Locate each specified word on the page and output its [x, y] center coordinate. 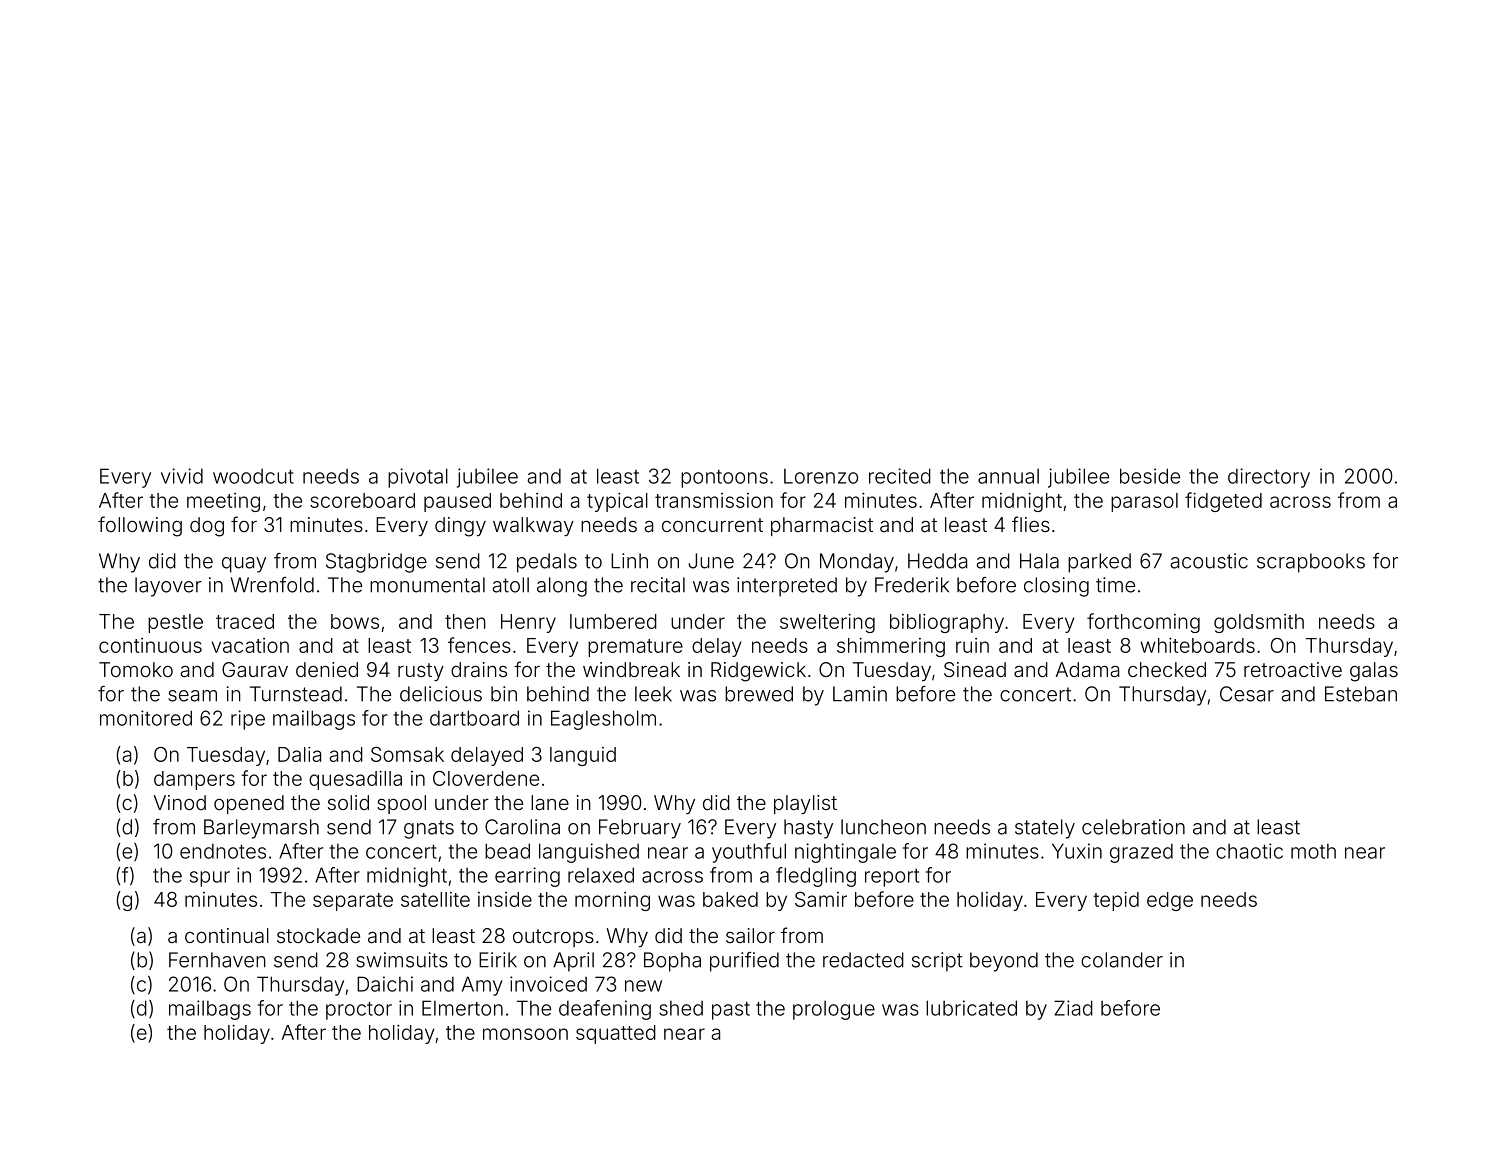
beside [1150, 476]
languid [583, 756]
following [140, 526]
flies [1031, 524]
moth [1313, 851]
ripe [248, 720]
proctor [359, 1011]
